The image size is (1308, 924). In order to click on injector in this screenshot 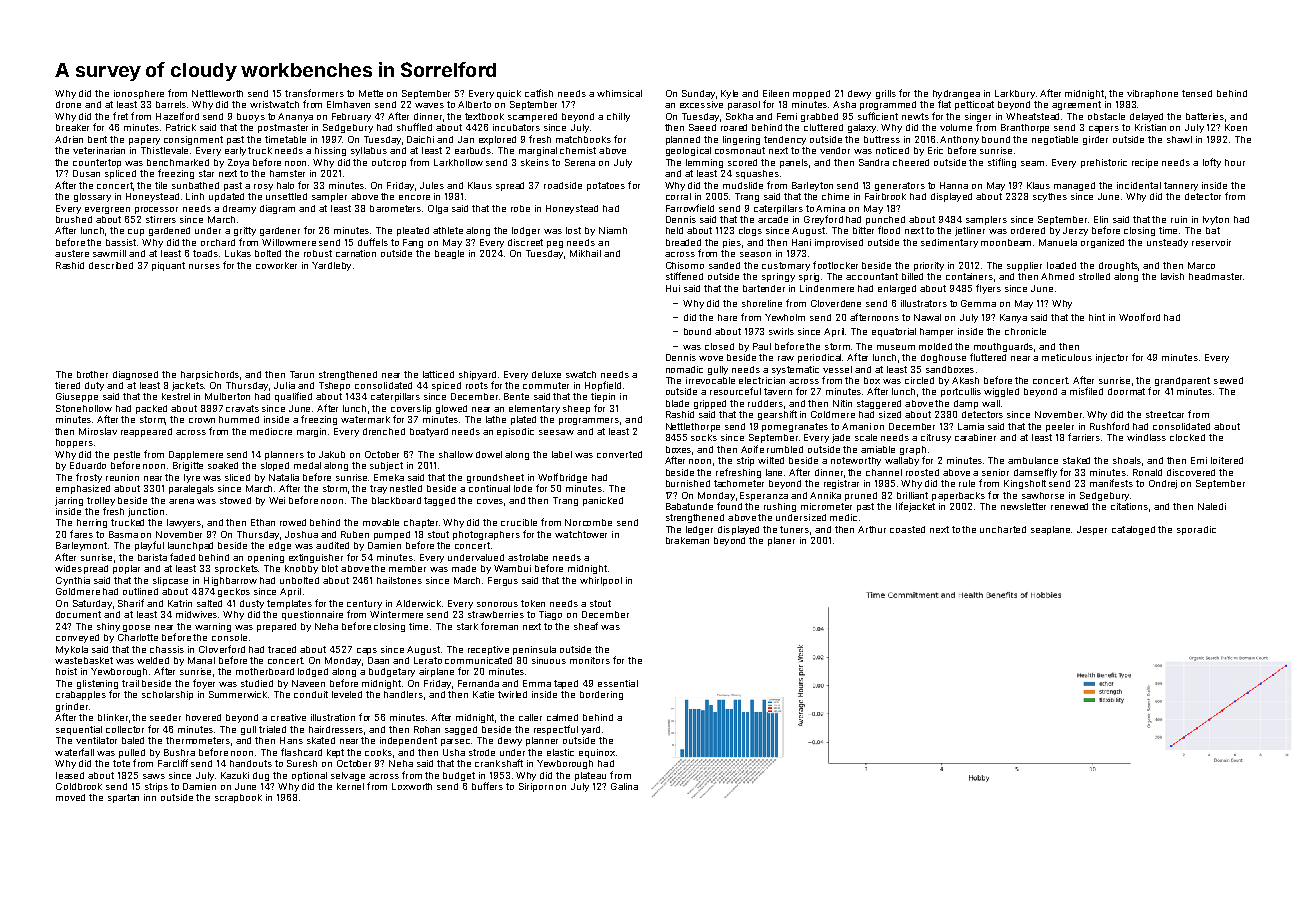, I will do `click(1112, 358)`.
